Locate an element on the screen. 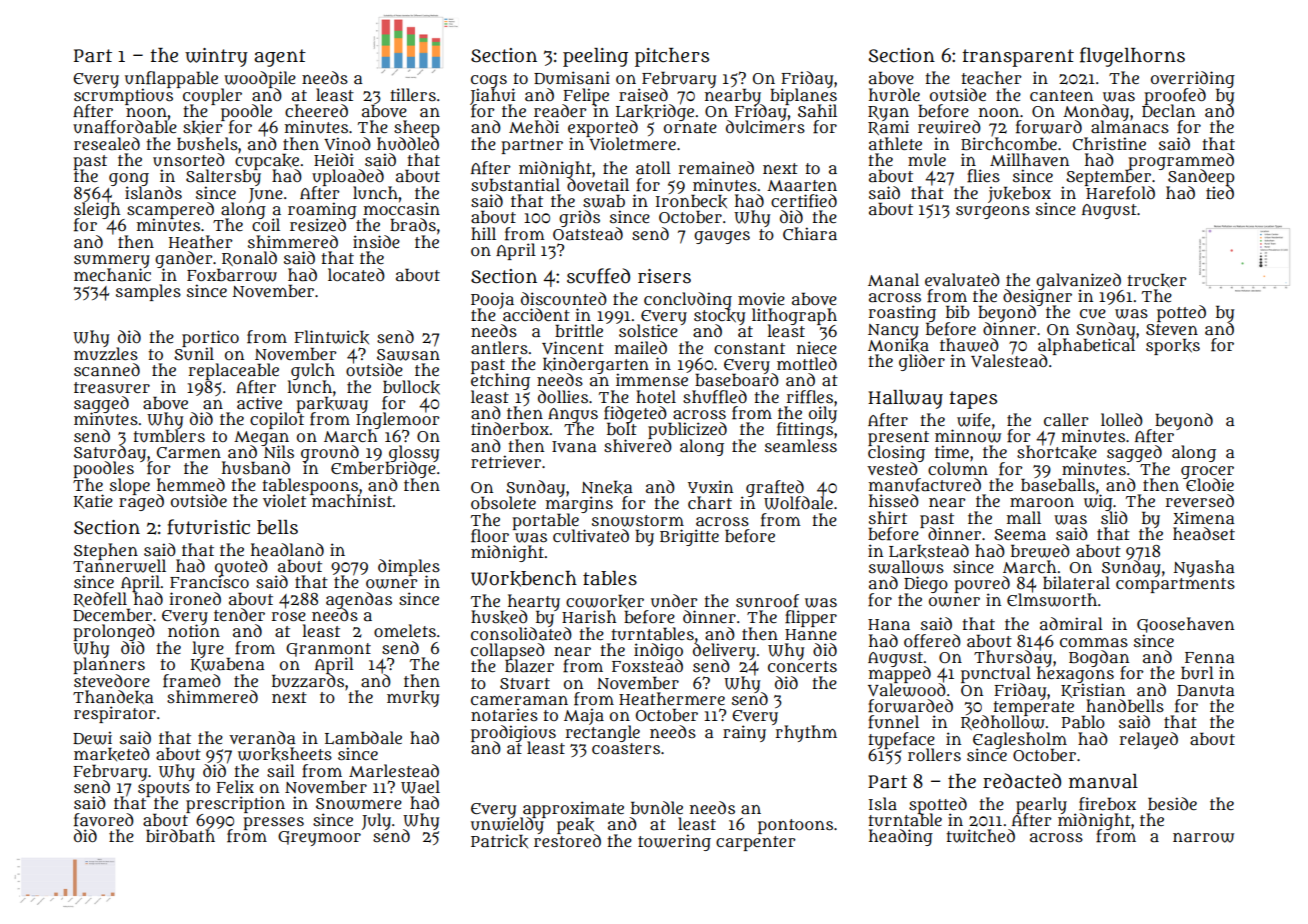 This screenshot has width=1308, height=924. Steven is located at coordinates (1172, 329).
